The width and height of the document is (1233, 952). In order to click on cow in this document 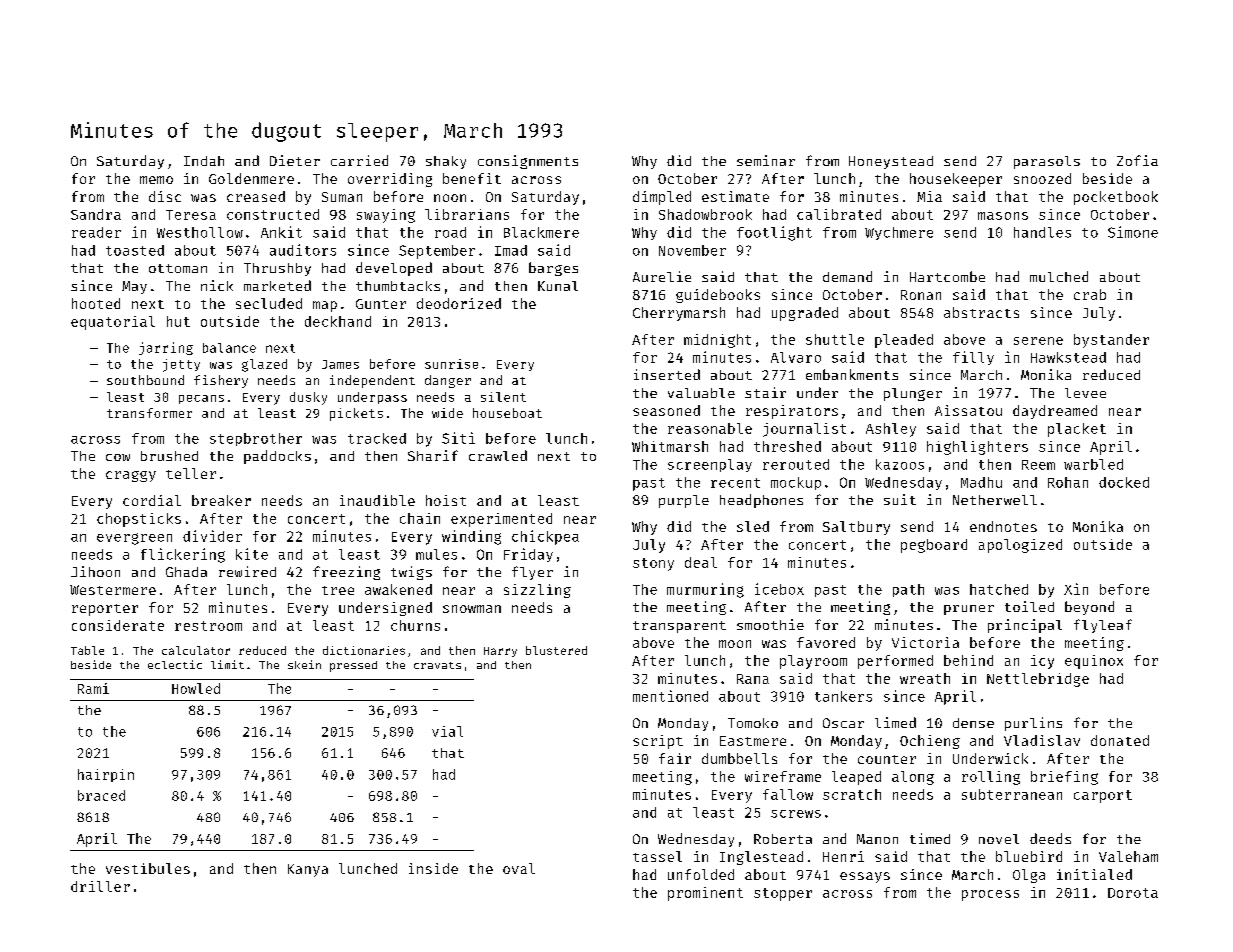, I will do `click(118, 457)`.
